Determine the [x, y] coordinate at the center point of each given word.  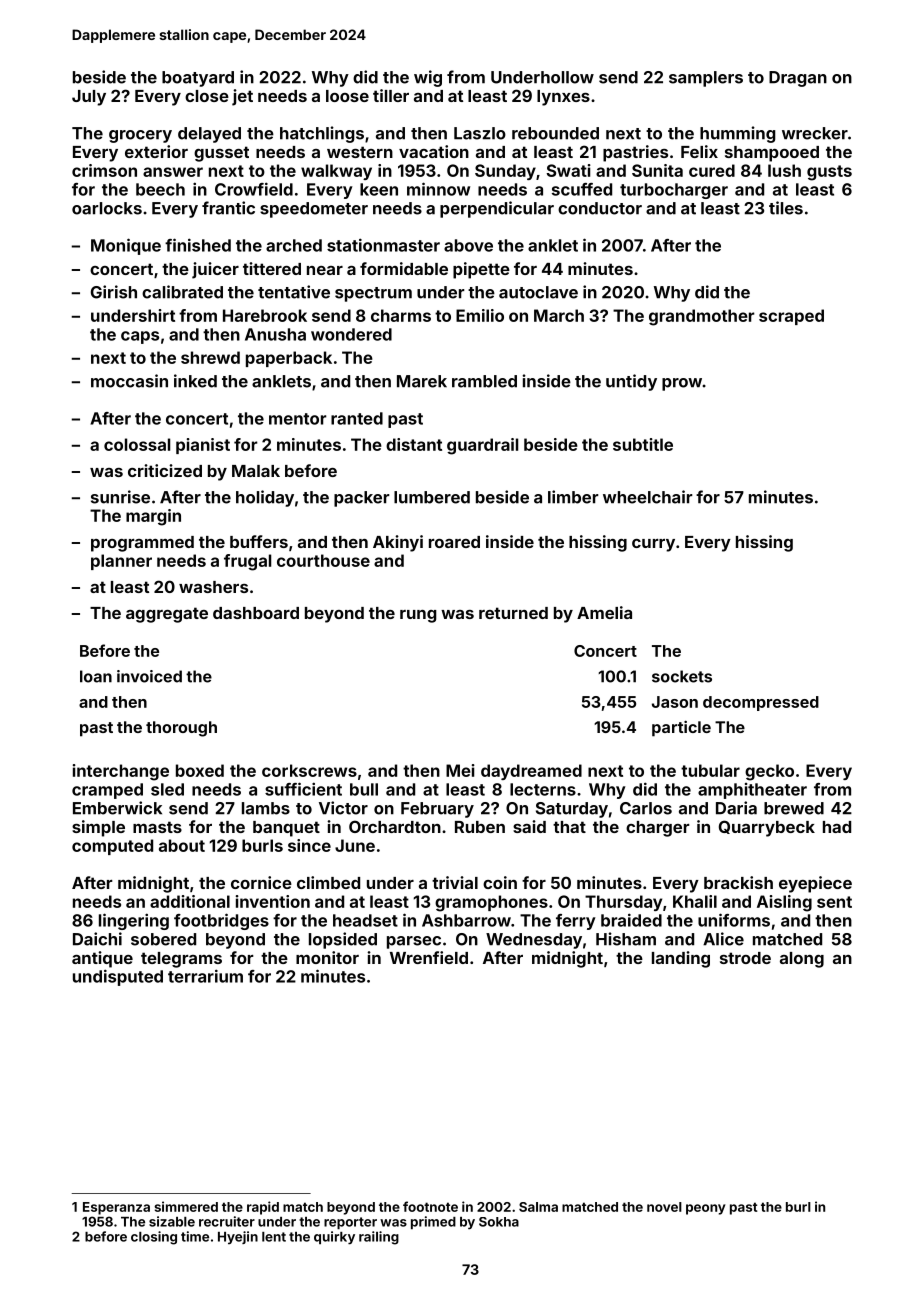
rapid [263, 1208]
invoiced [149, 676]
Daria [736, 808]
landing [681, 959]
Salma [538, 1207]
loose [347, 96]
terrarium [205, 976]
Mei [460, 770]
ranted [357, 418]
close [207, 96]
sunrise [120, 497]
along [802, 960]
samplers [706, 79]
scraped [791, 317]
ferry [576, 922]
